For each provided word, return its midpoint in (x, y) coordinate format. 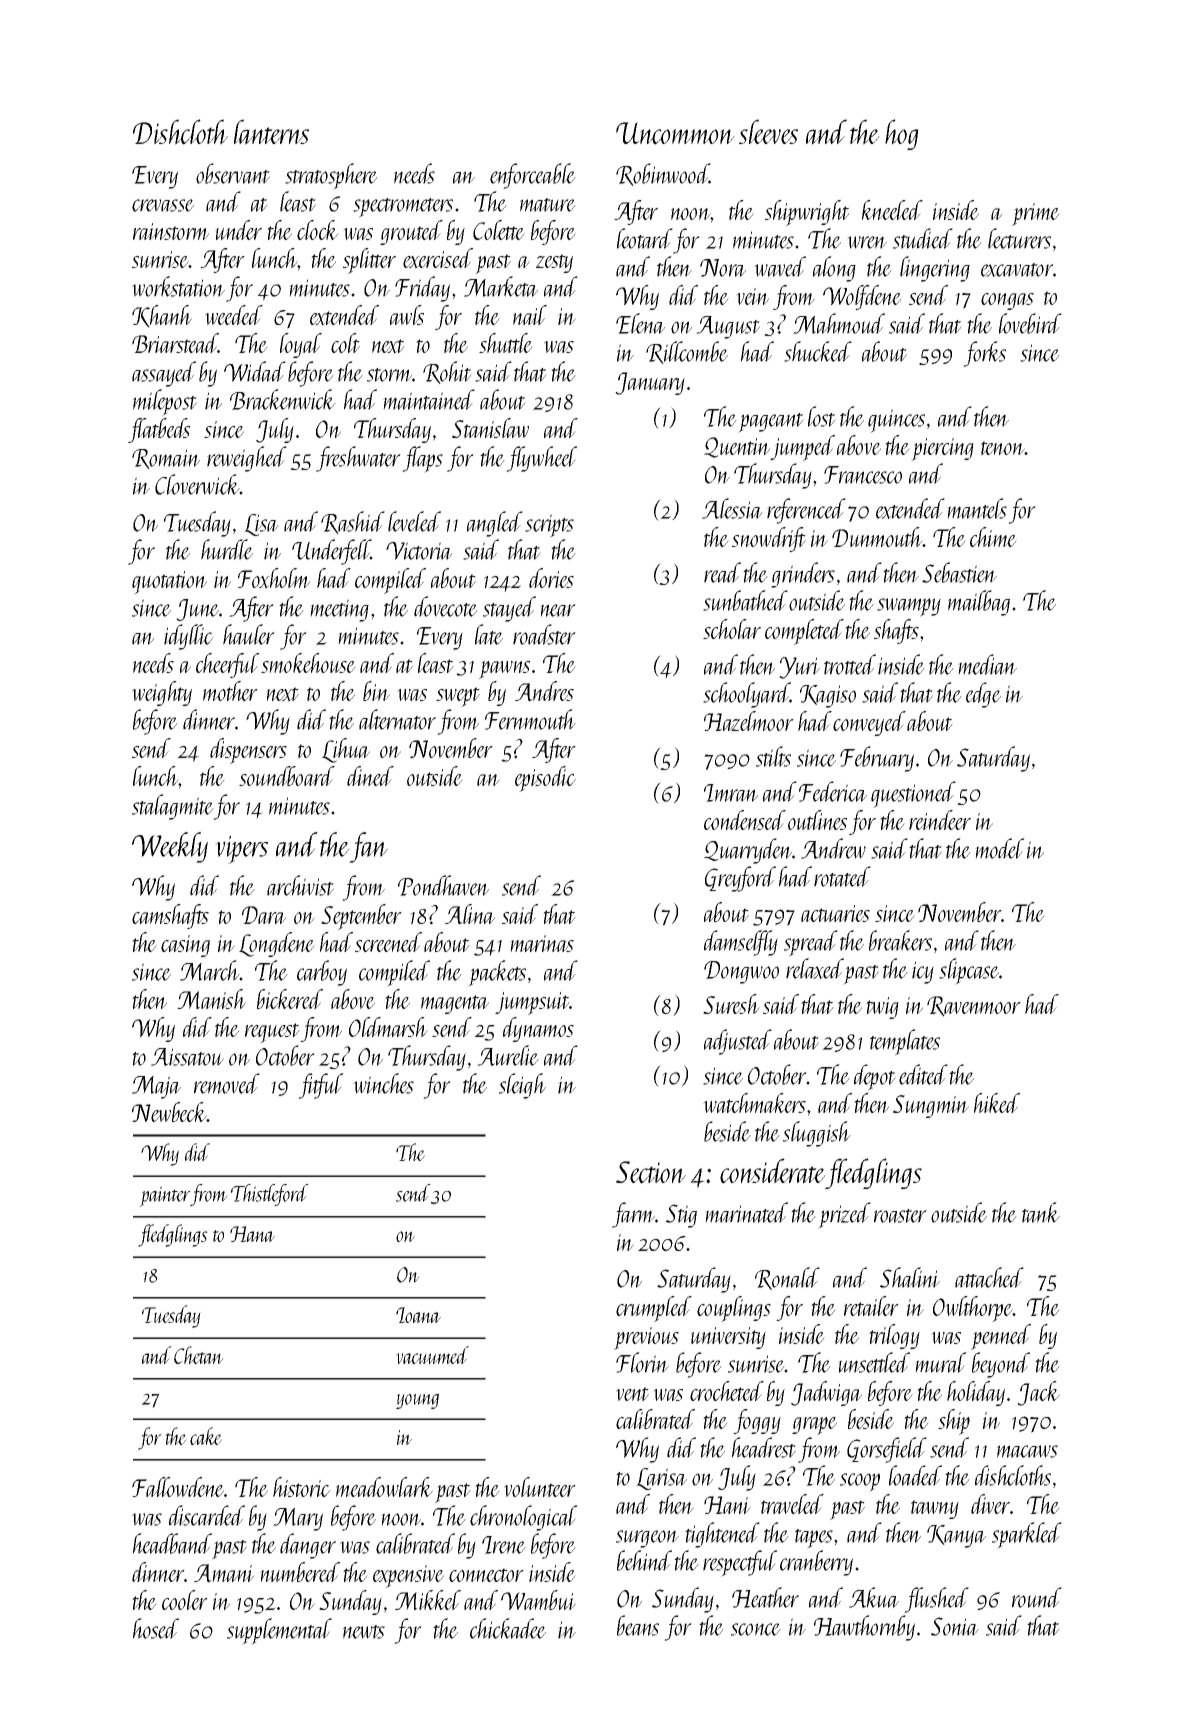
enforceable (533, 176)
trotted (850, 664)
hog (902, 134)
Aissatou (187, 1057)
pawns (504, 670)
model (1000, 848)
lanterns (271, 132)
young (417, 1401)
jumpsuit (532, 1003)
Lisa (261, 525)
